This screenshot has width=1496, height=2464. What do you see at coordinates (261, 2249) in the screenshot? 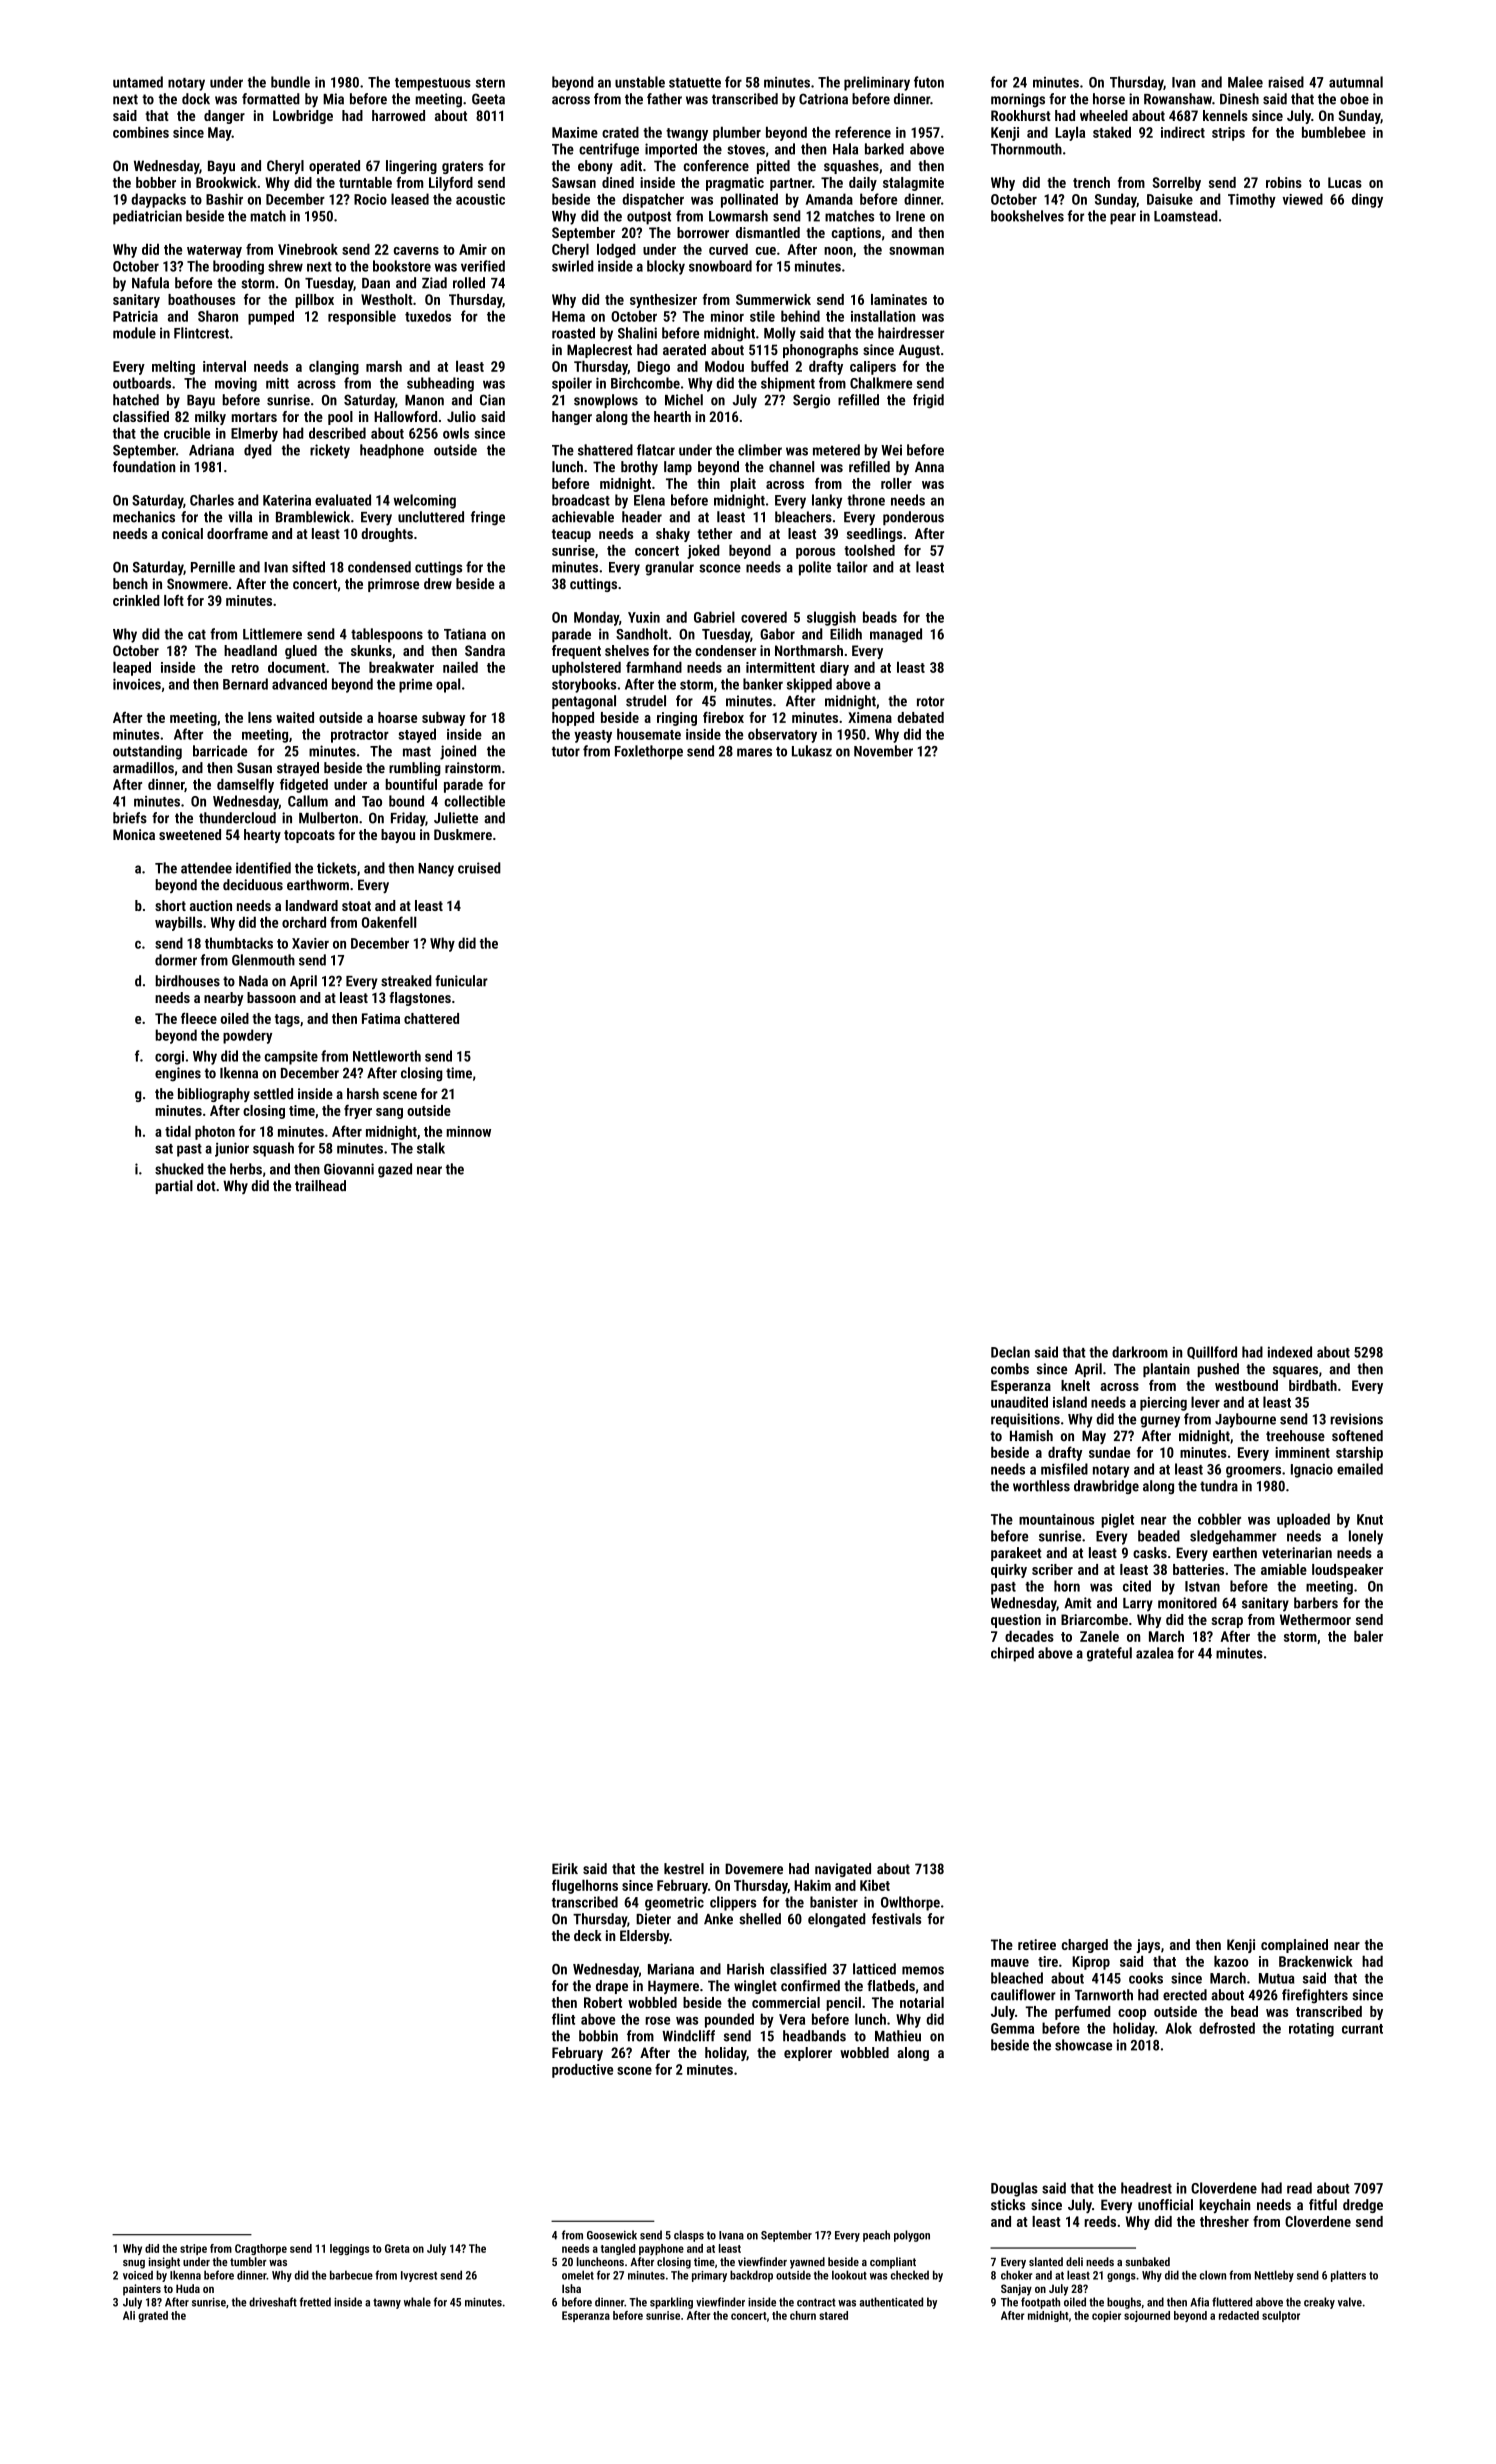
I see `Cragthorpe` at bounding box center [261, 2249].
